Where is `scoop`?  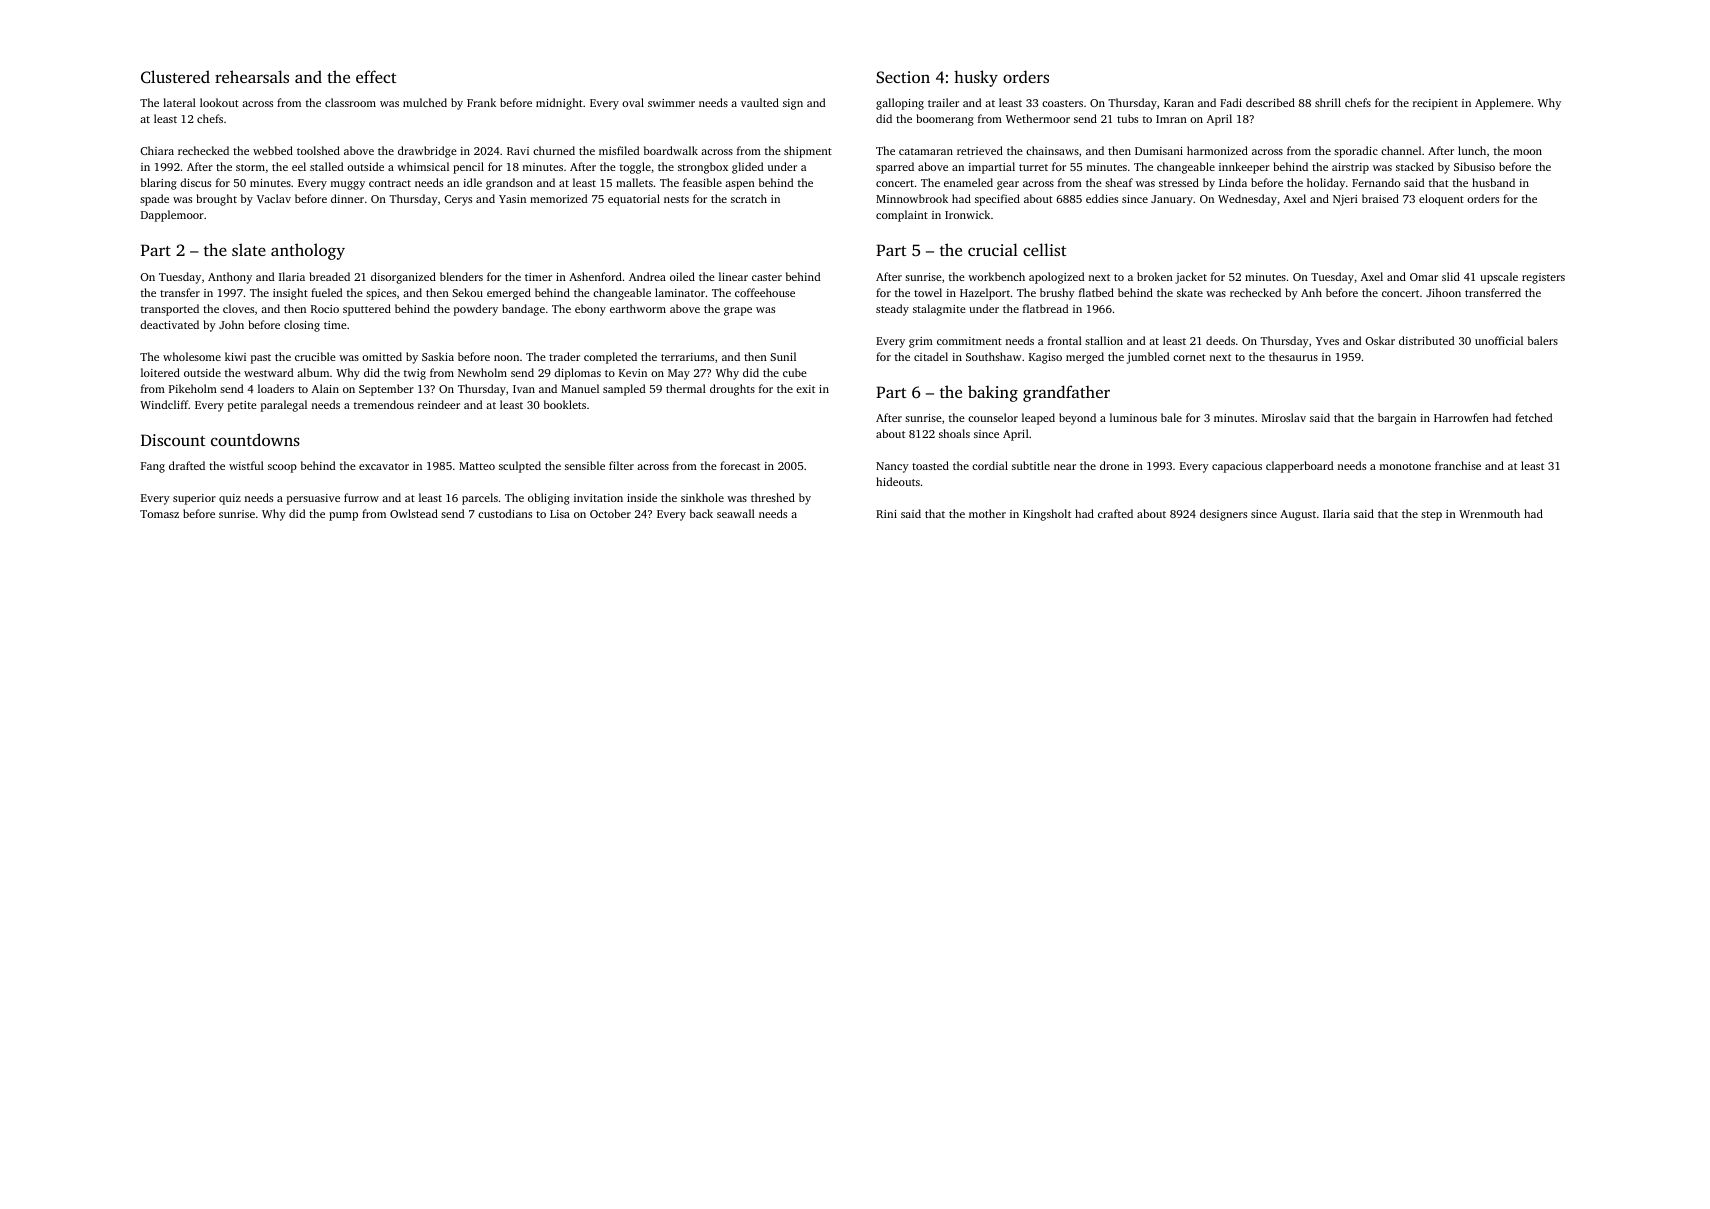 scoop is located at coordinates (282, 468).
